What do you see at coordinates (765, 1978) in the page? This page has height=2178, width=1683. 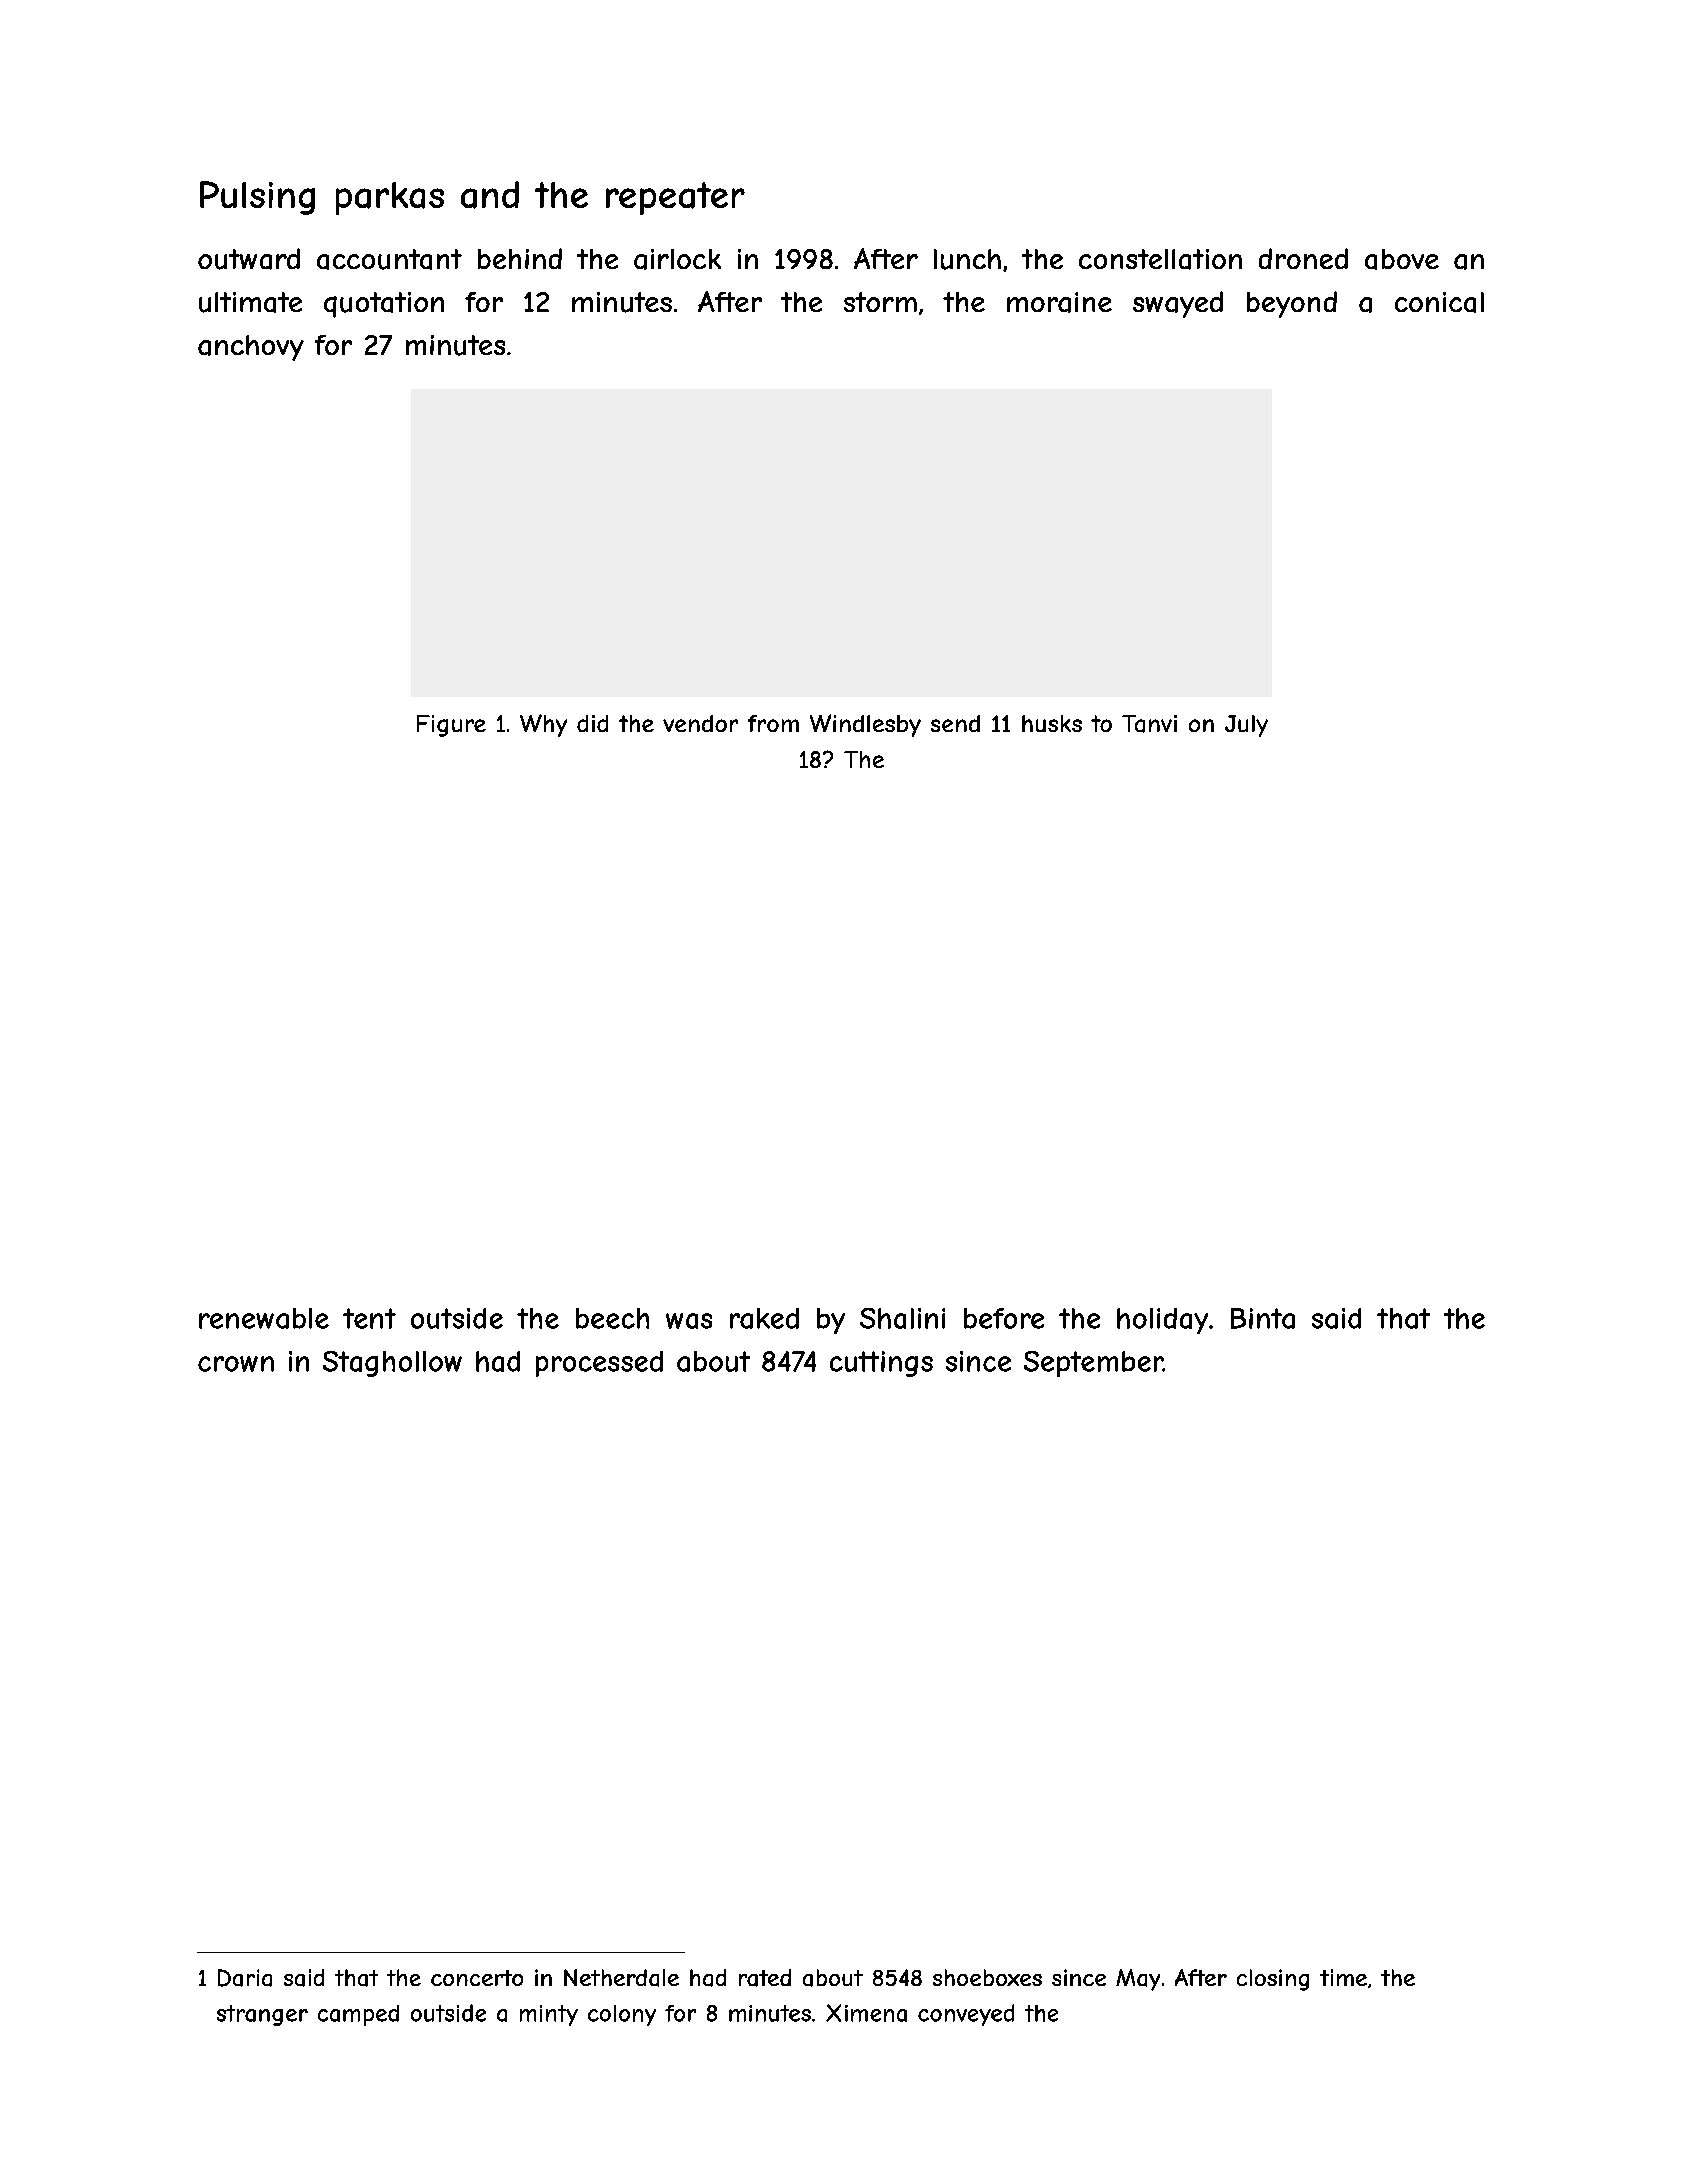 I see `rated` at bounding box center [765, 1978].
